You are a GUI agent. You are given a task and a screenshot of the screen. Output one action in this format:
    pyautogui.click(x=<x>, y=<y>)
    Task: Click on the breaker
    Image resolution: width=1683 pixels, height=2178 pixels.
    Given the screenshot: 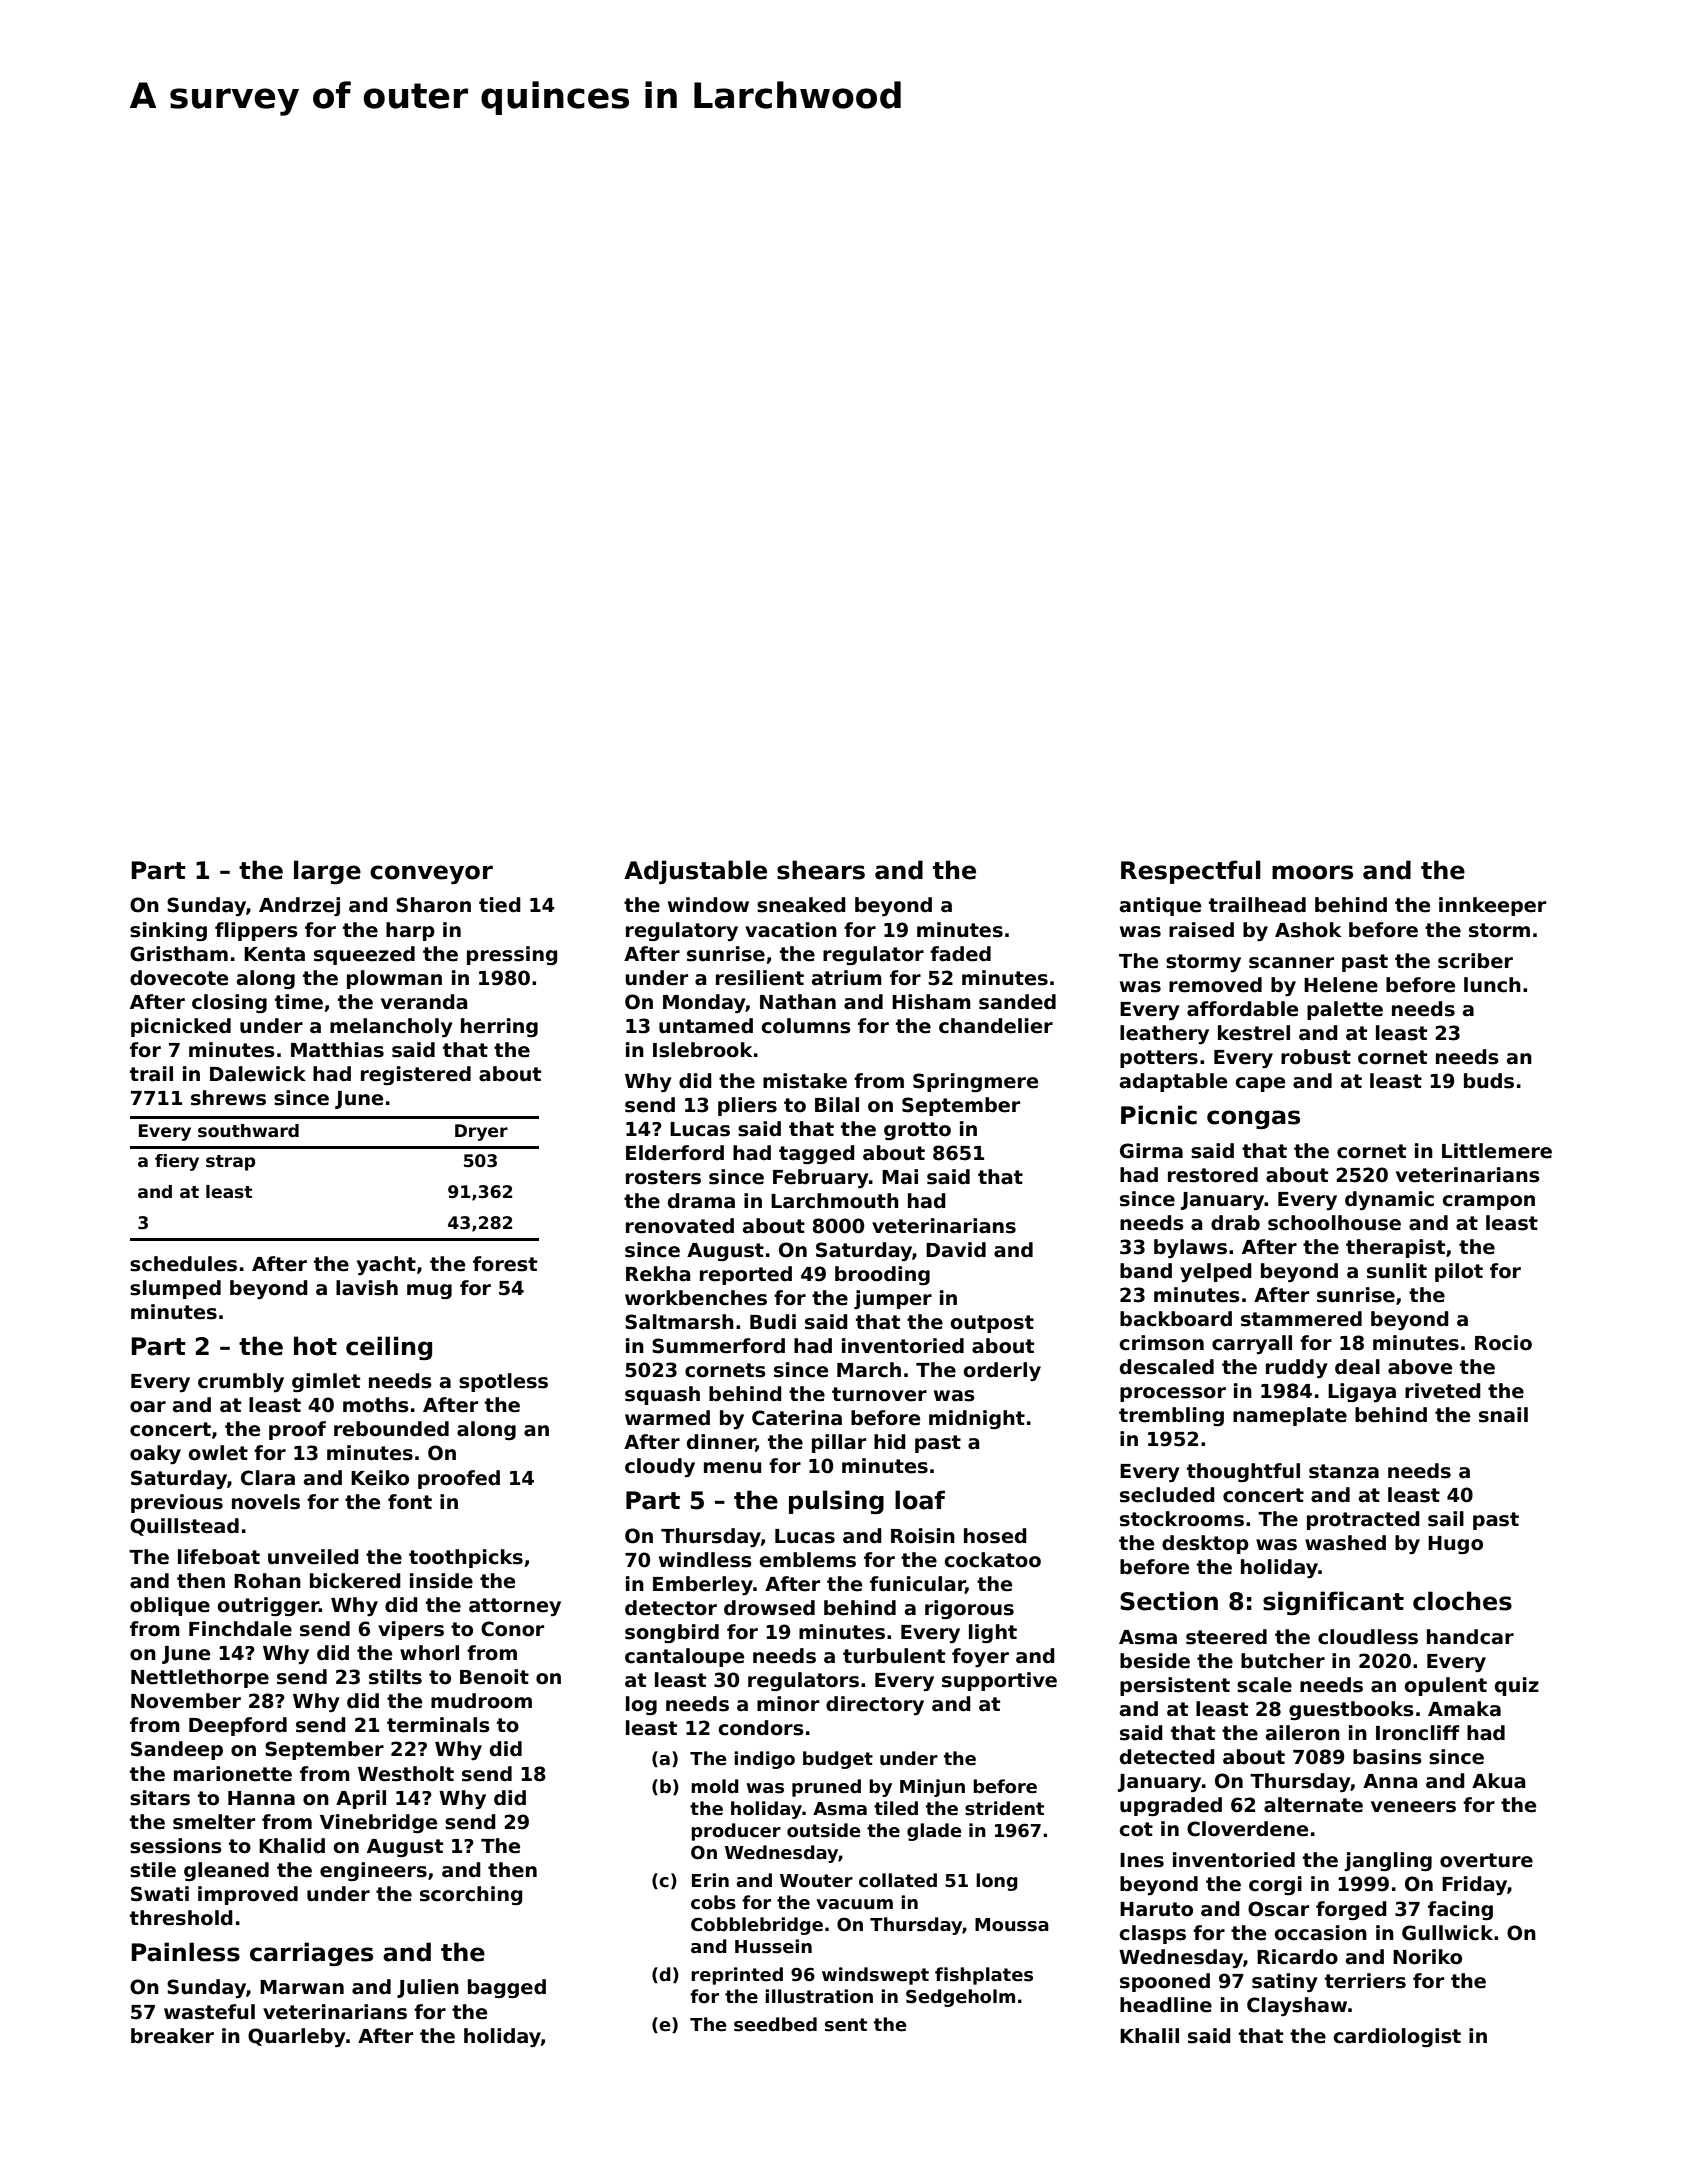 What is the action you would take?
    pyautogui.click(x=172, y=2036)
